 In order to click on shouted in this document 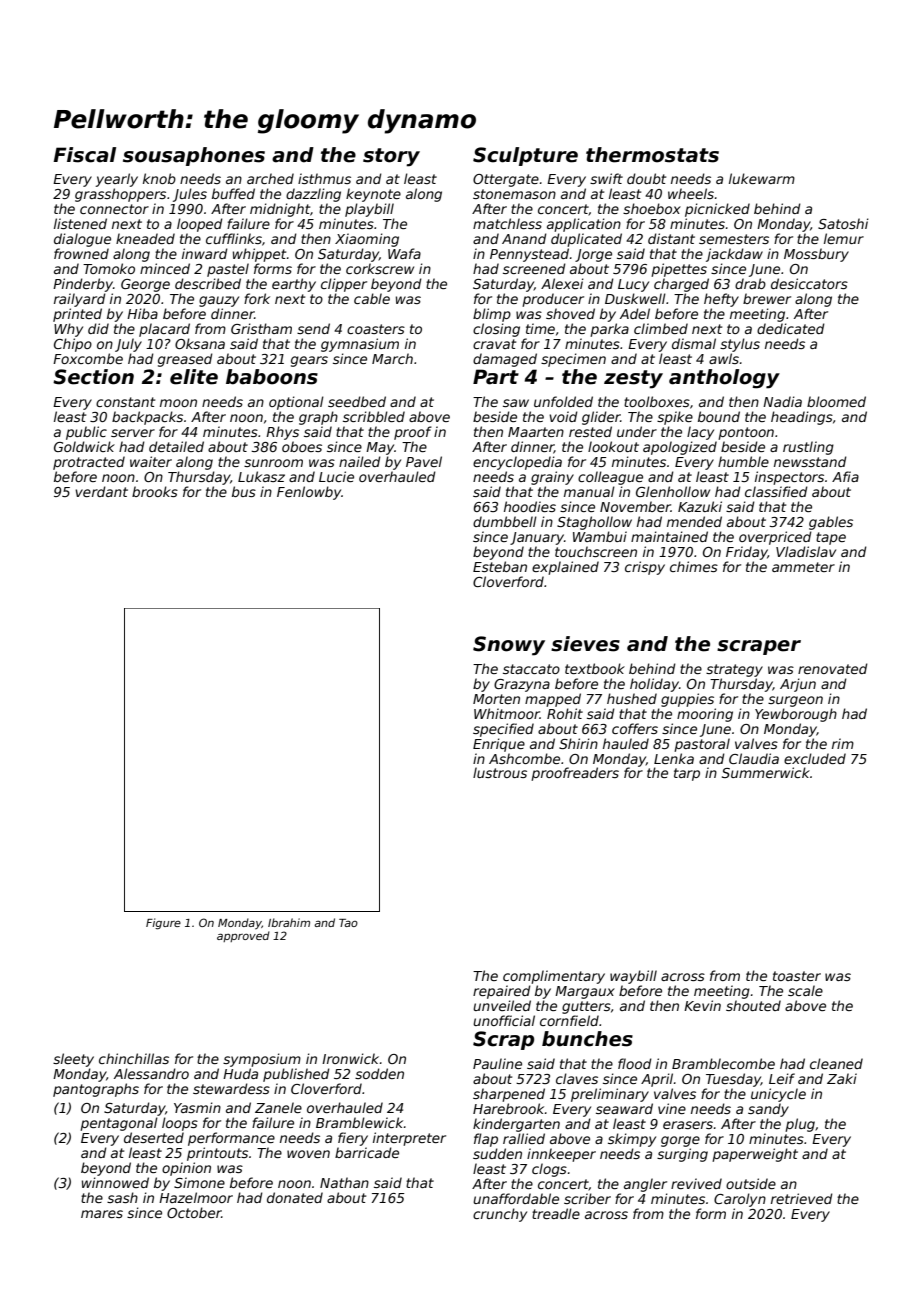, I will do `click(753, 1005)`.
